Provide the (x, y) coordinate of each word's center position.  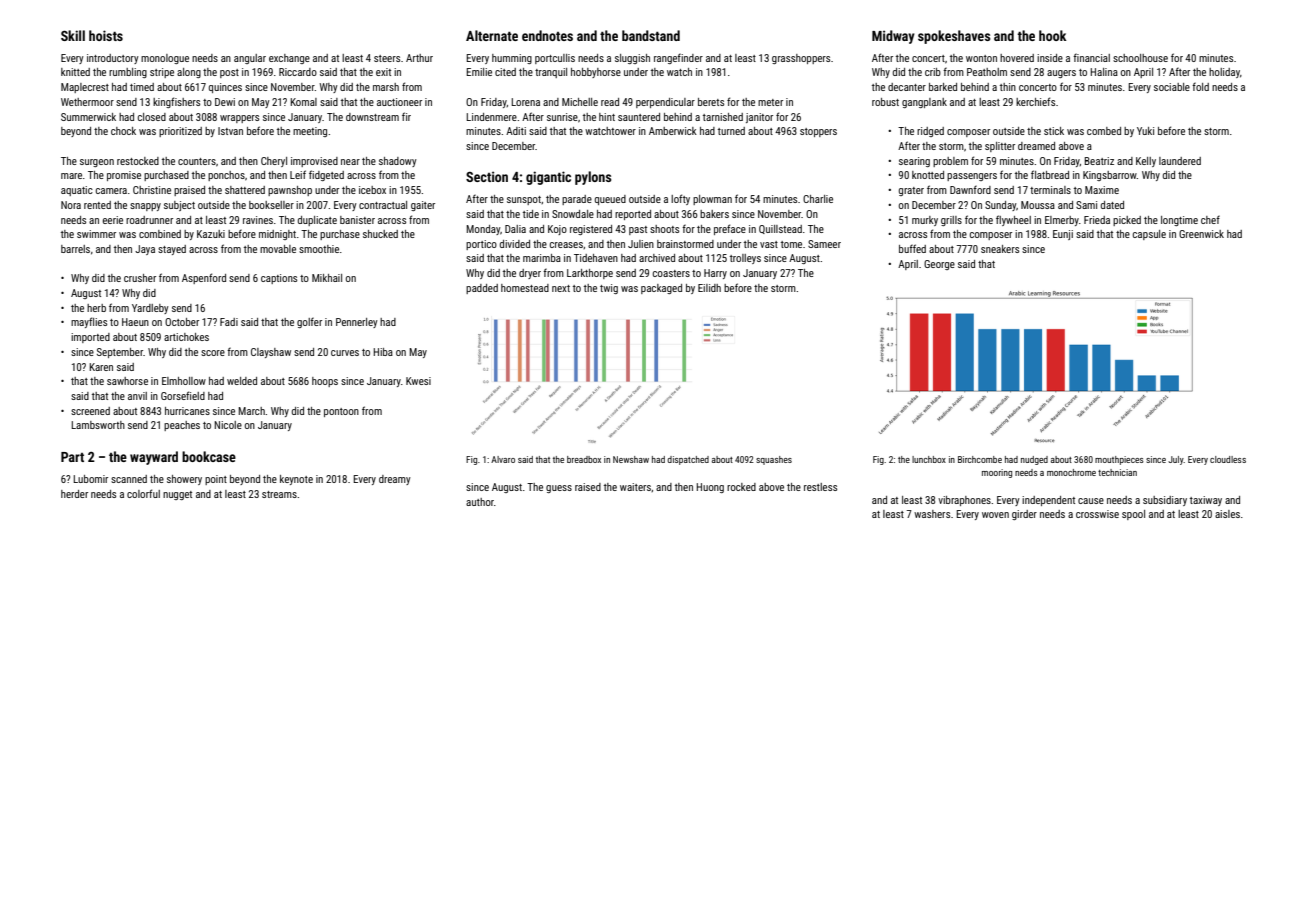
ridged (930, 132)
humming (512, 59)
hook (1053, 35)
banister (357, 220)
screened (90, 411)
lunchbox (929, 459)
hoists (106, 35)
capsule (1149, 235)
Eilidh (709, 288)
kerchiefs (1035, 101)
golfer (309, 322)
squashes (774, 460)
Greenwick (1201, 234)
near (350, 162)
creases (566, 245)
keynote (296, 480)
